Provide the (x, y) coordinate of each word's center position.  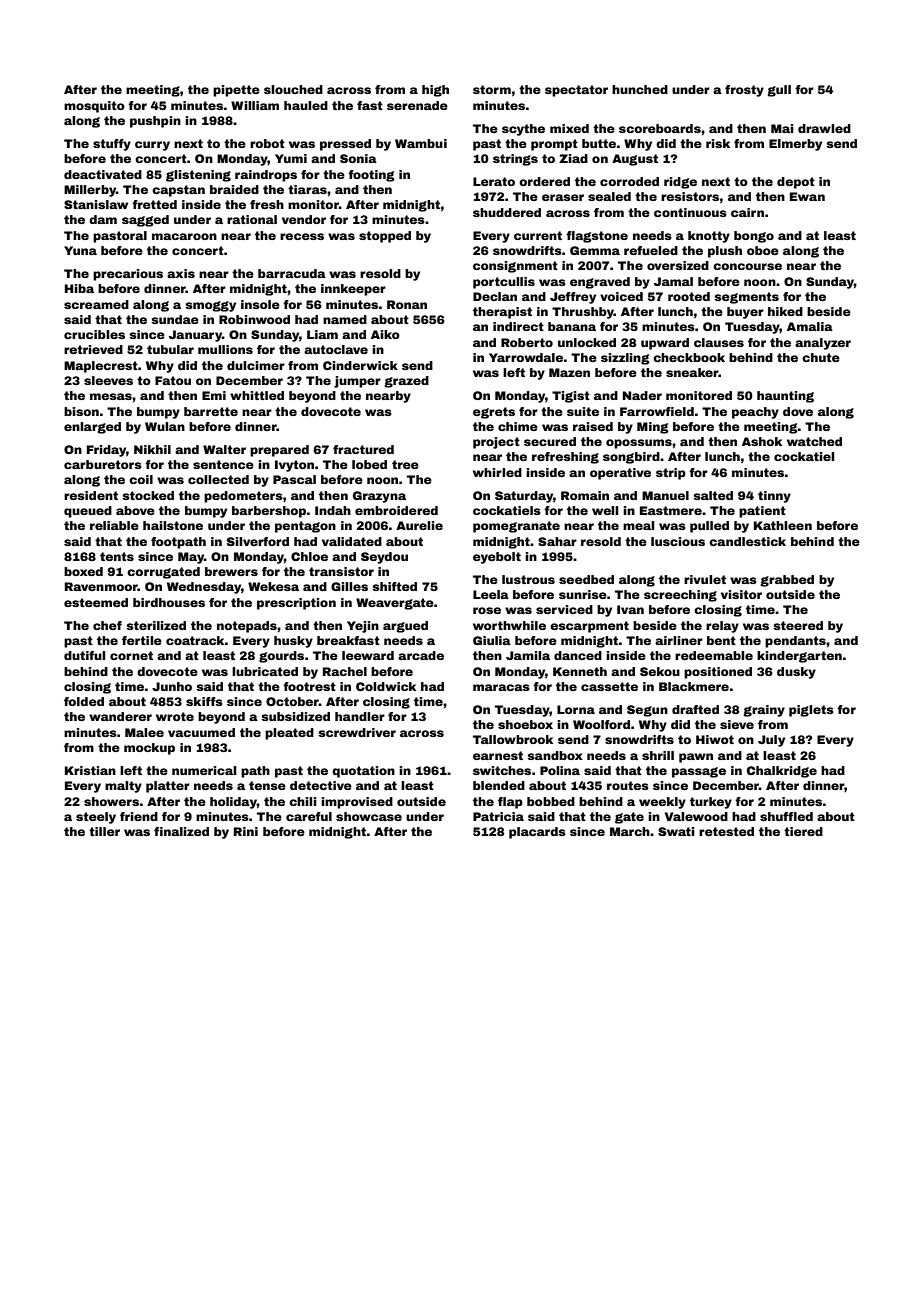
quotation (363, 772)
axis (181, 273)
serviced (564, 609)
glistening (198, 176)
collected (218, 479)
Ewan (807, 196)
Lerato (494, 181)
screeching (680, 596)
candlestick (747, 541)
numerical (204, 770)
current (538, 235)
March (630, 831)
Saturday (524, 497)
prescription (296, 604)
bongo (754, 237)
